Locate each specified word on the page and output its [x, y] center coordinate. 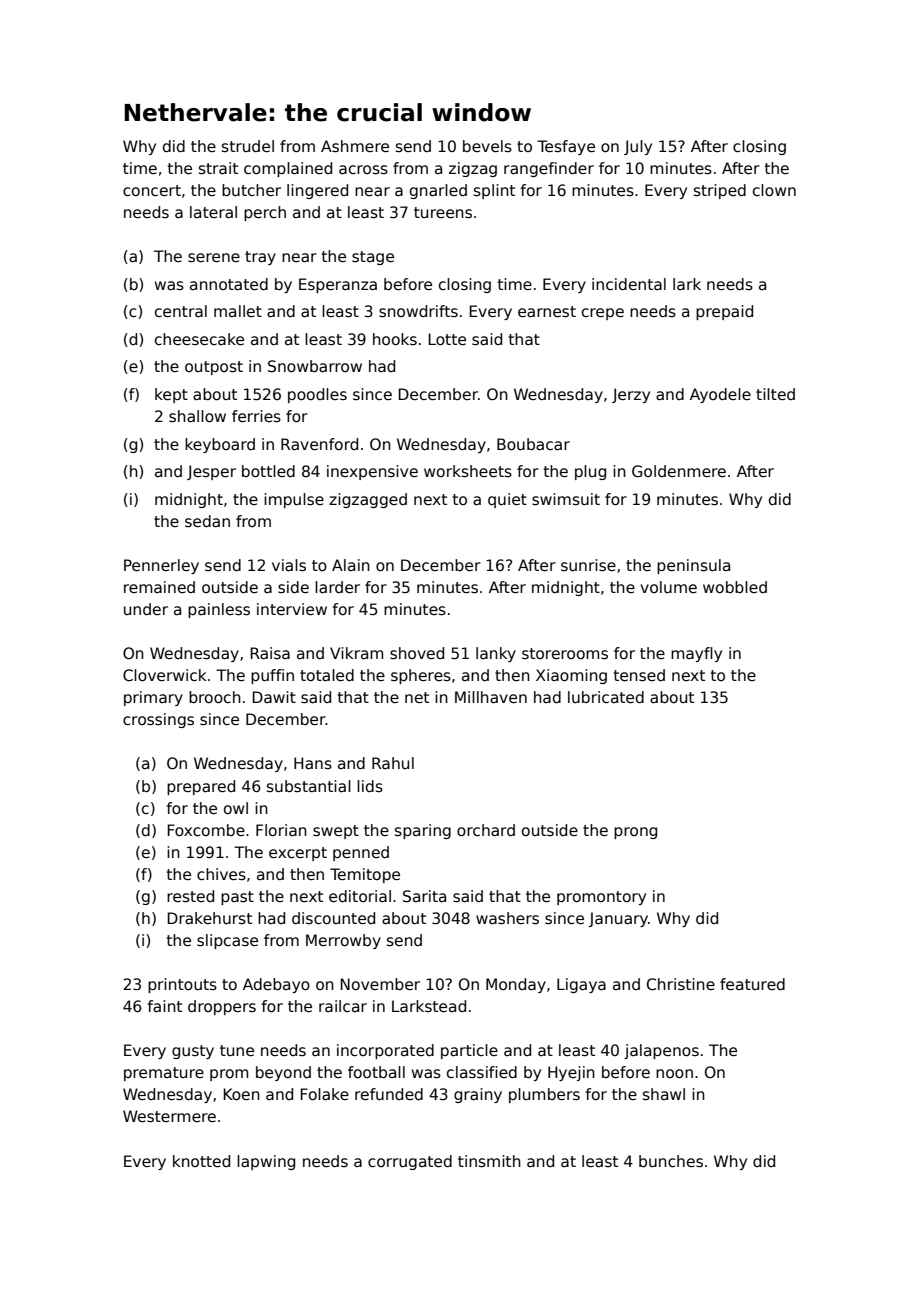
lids [370, 786]
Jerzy [631, 395]
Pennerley [161, 566]
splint [494, 191]
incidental [629, 284]
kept [171, 395]
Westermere [169, 1116]
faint [164, 1006]
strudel [248, 146]
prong [635, 833]
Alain [351, 565]
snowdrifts [418, 311]
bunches [671, 1161]
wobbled [735, 587]
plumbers [544, 1095]
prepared [201, 787]
